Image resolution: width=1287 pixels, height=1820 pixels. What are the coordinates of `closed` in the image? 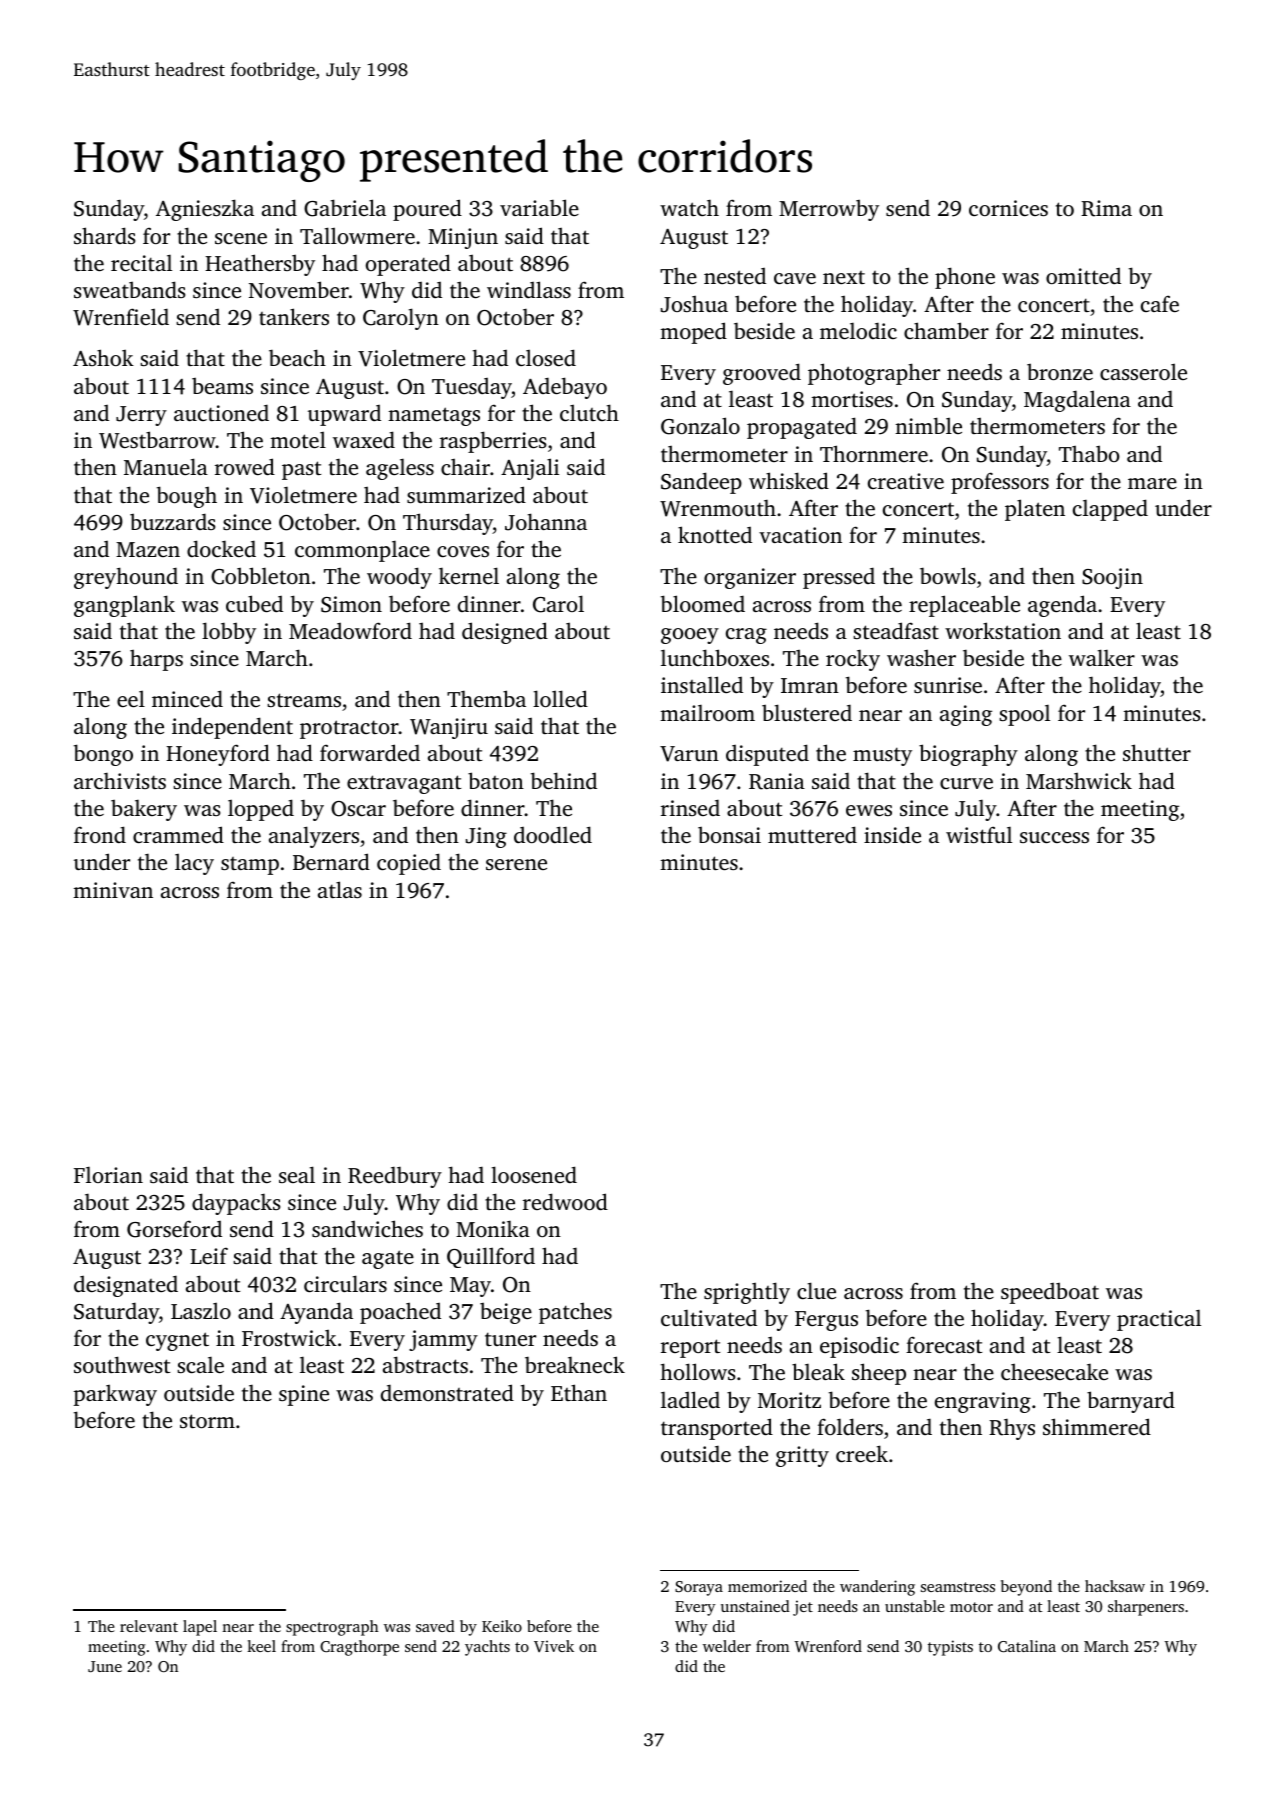 It's located at (546, 357).
